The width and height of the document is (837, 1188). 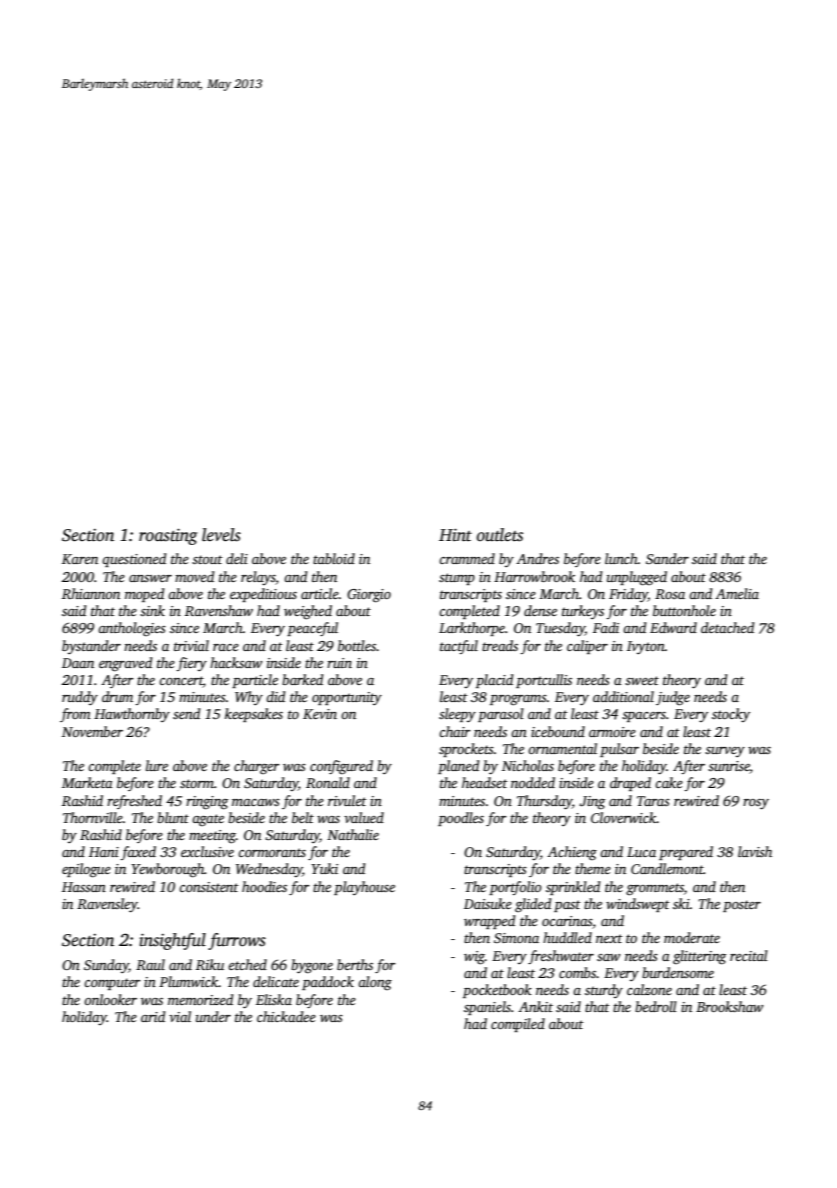 I want to click on Taras, so click(x=653, y=801).
